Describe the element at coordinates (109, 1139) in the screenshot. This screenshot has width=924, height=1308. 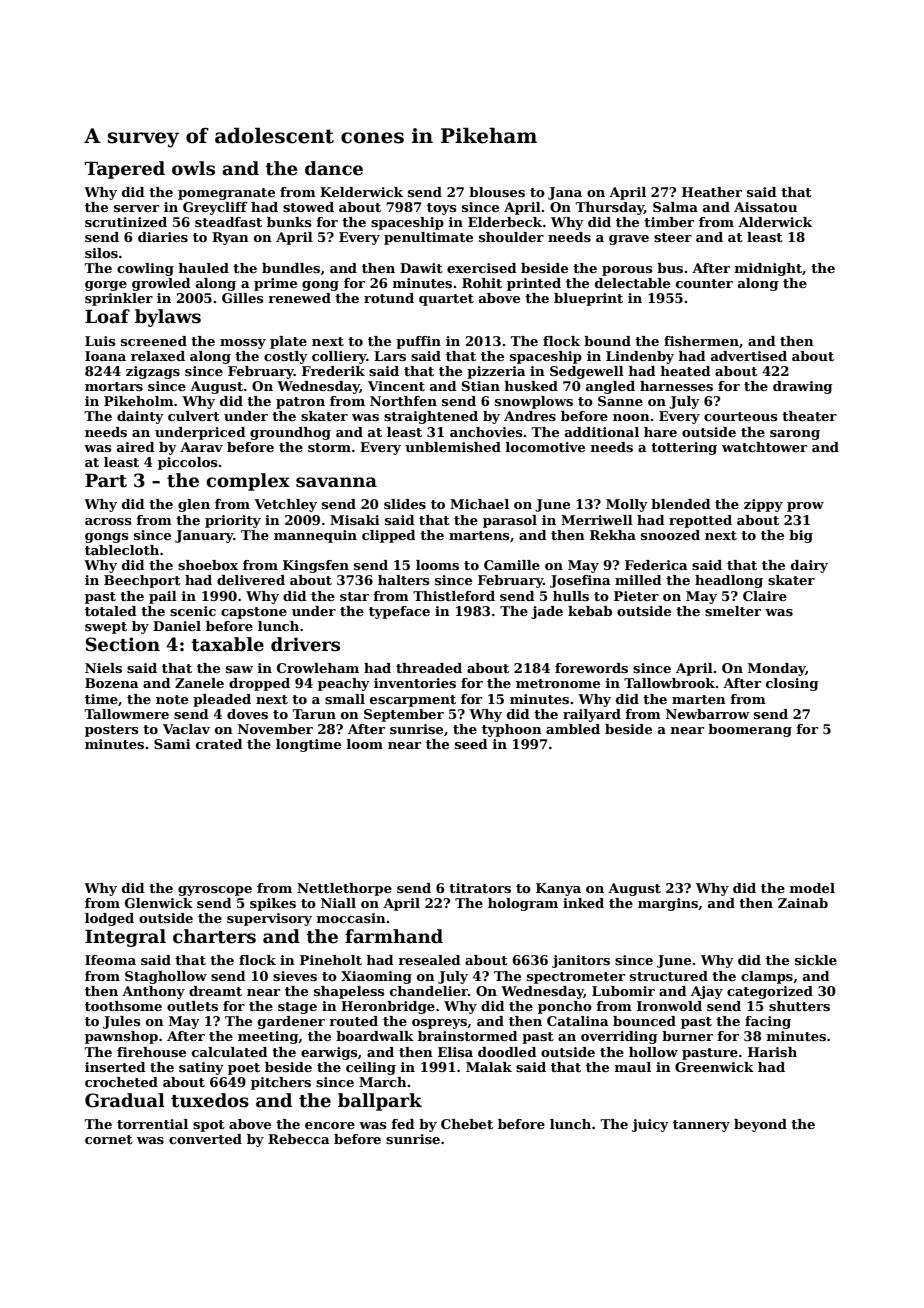
I see `cornet` at that location.
